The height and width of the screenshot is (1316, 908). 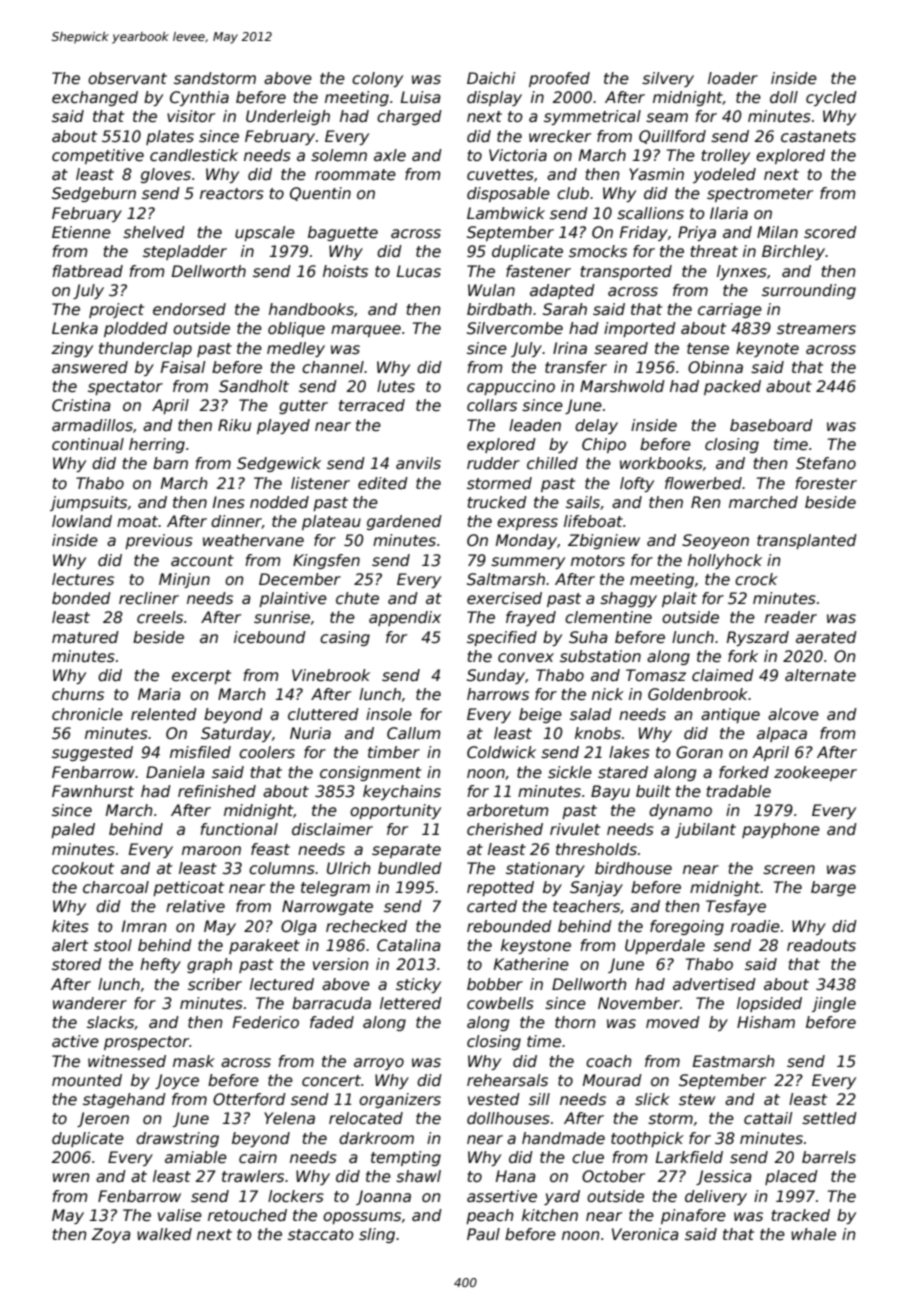 What do you see at coordinates (733, 78) in the screenshot?
I see `loader` at bounding box center [733, 78].
